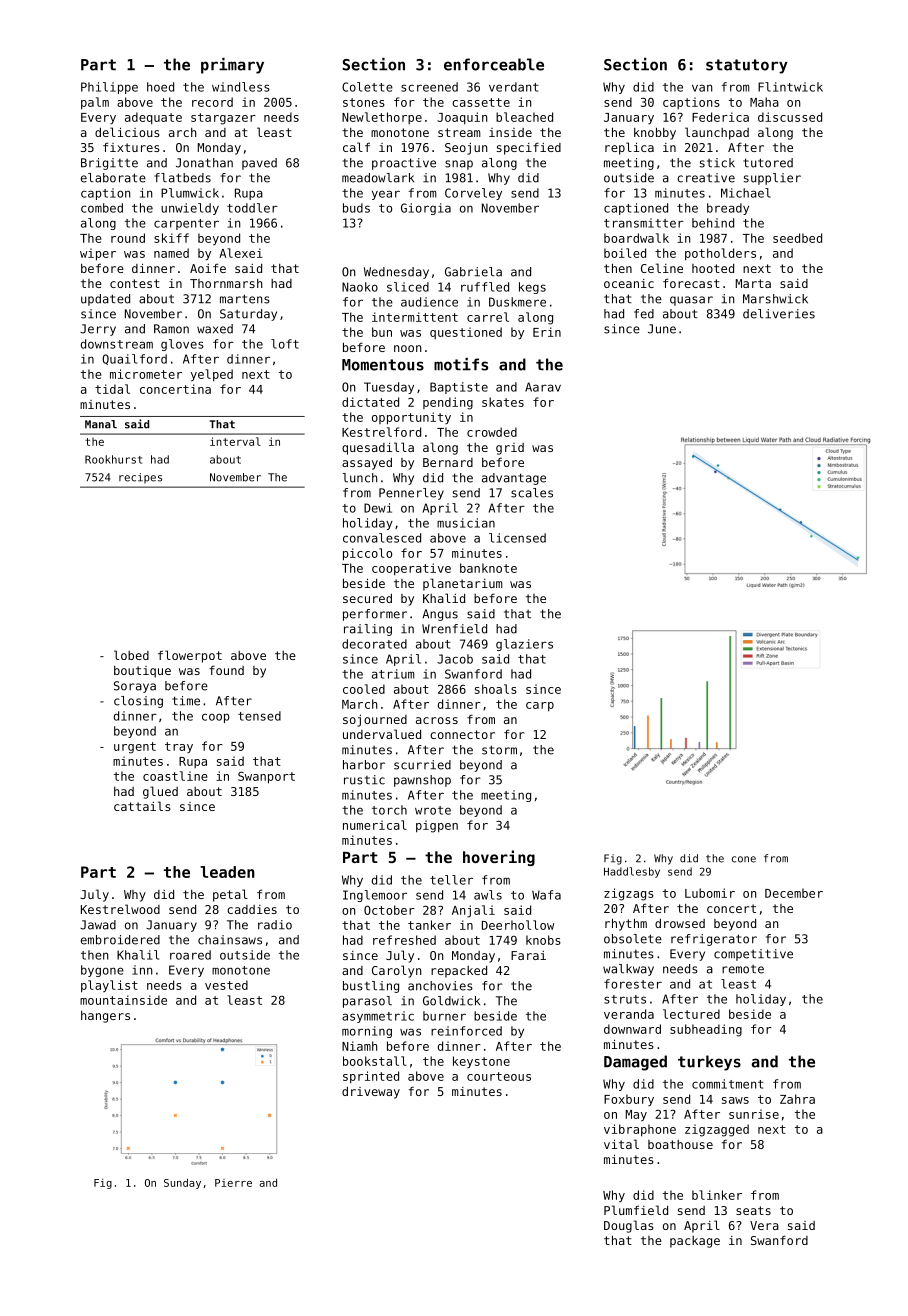 The width and height of the screenshot is (908, 1316). I want to click on quasar, so click(691, 301).
